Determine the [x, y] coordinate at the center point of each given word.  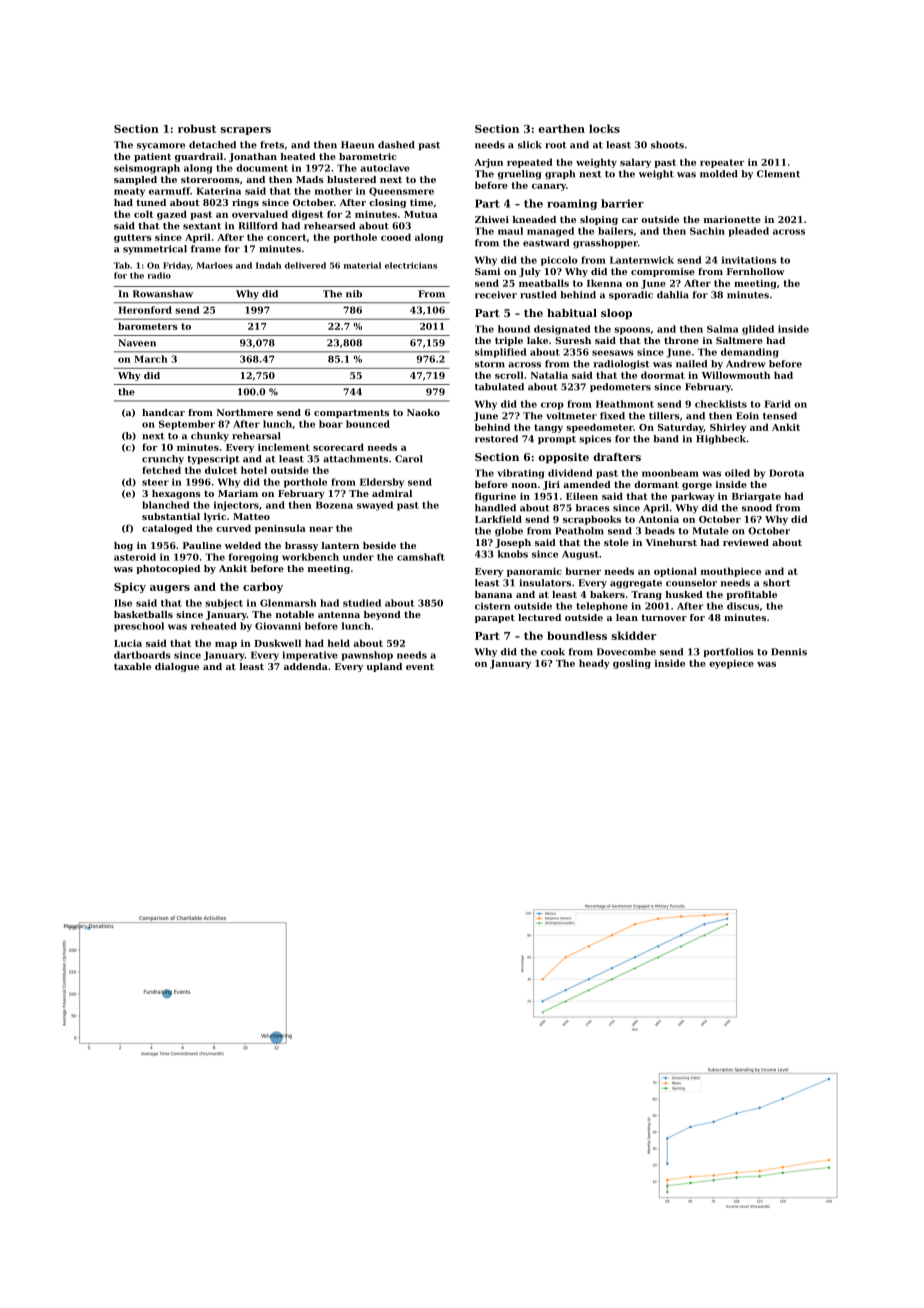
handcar [163, 412]
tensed [780, 416]
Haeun [357, 145]
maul [510, 231]
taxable [132, 666]
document [262, 168]
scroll [509, 375]
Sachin [707, 231]
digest [307, 215]
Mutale [710, 531]
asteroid [135, 557]
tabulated [499, 387]
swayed [375, 506]
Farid [777, 404]
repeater [722, 163]
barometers [148, 326]
